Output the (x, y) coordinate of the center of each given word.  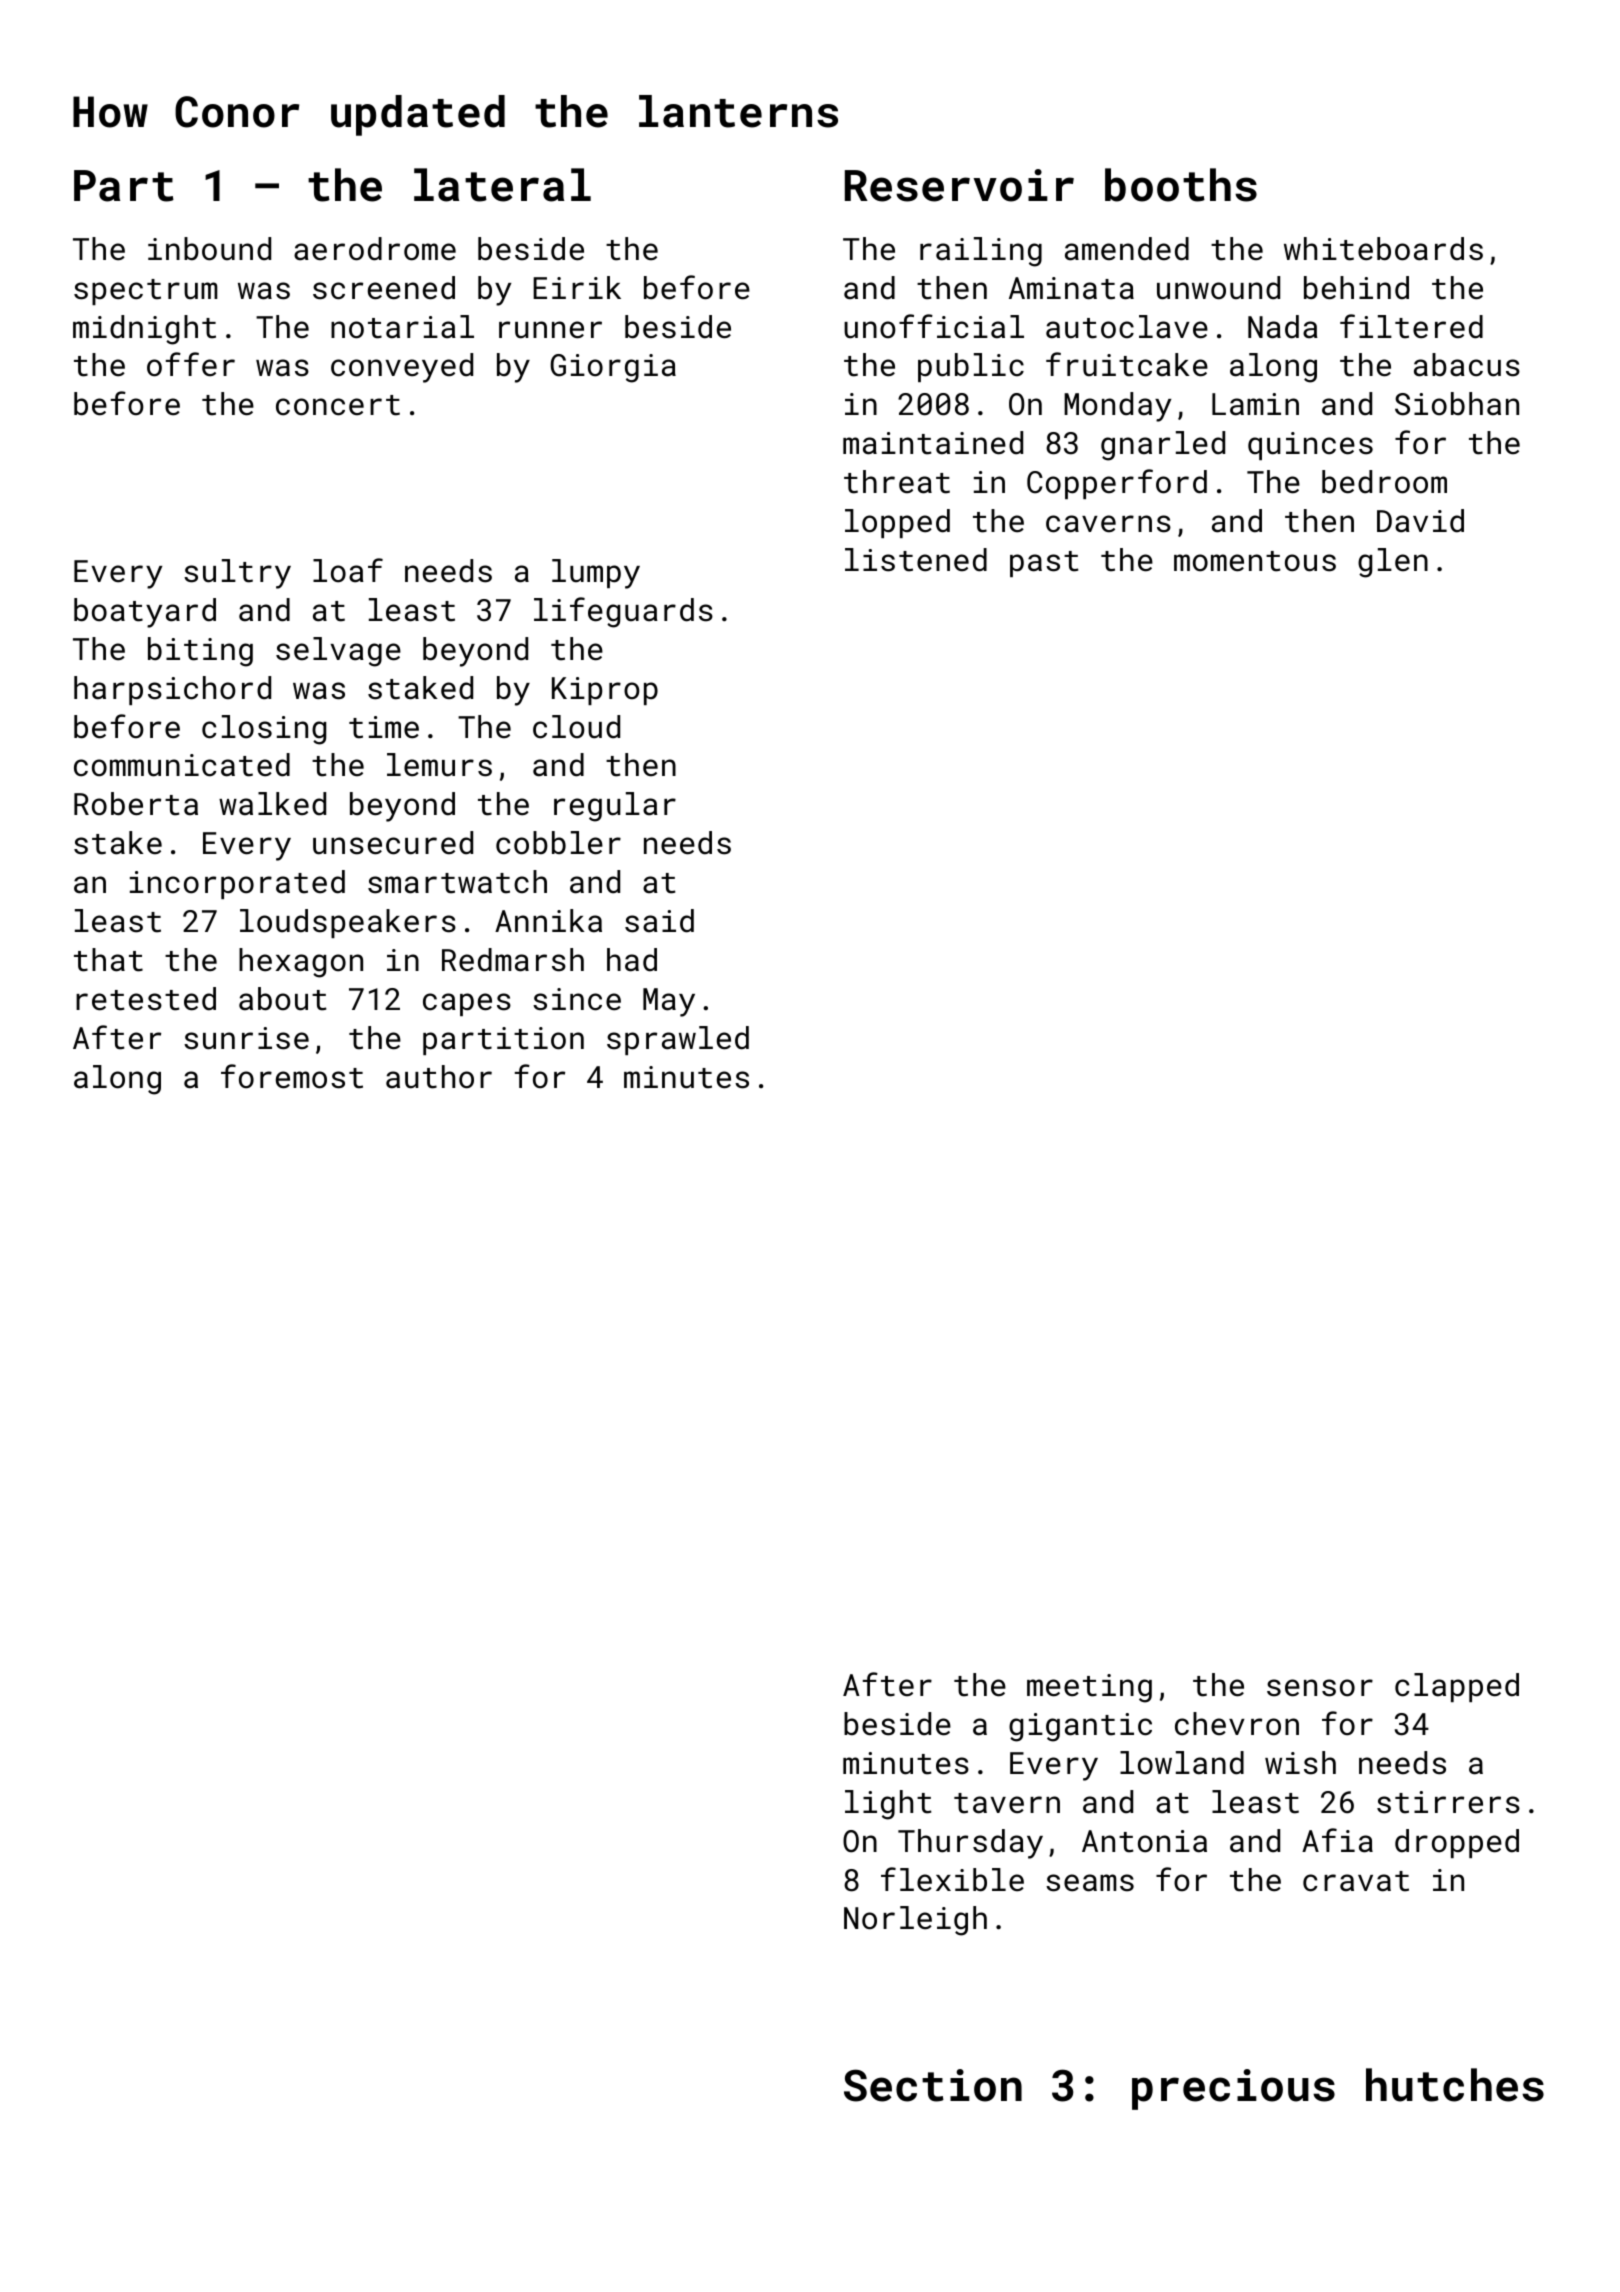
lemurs (439, 765)
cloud (576, 727)
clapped (1457, 1687)
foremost (292, 1076)
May (669, 1002)
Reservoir (959, 185)
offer (191, 364)
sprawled (678, 1040)
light (888, 1805)
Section (933, 2085)
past (1044, 564)
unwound (1218, 288)
